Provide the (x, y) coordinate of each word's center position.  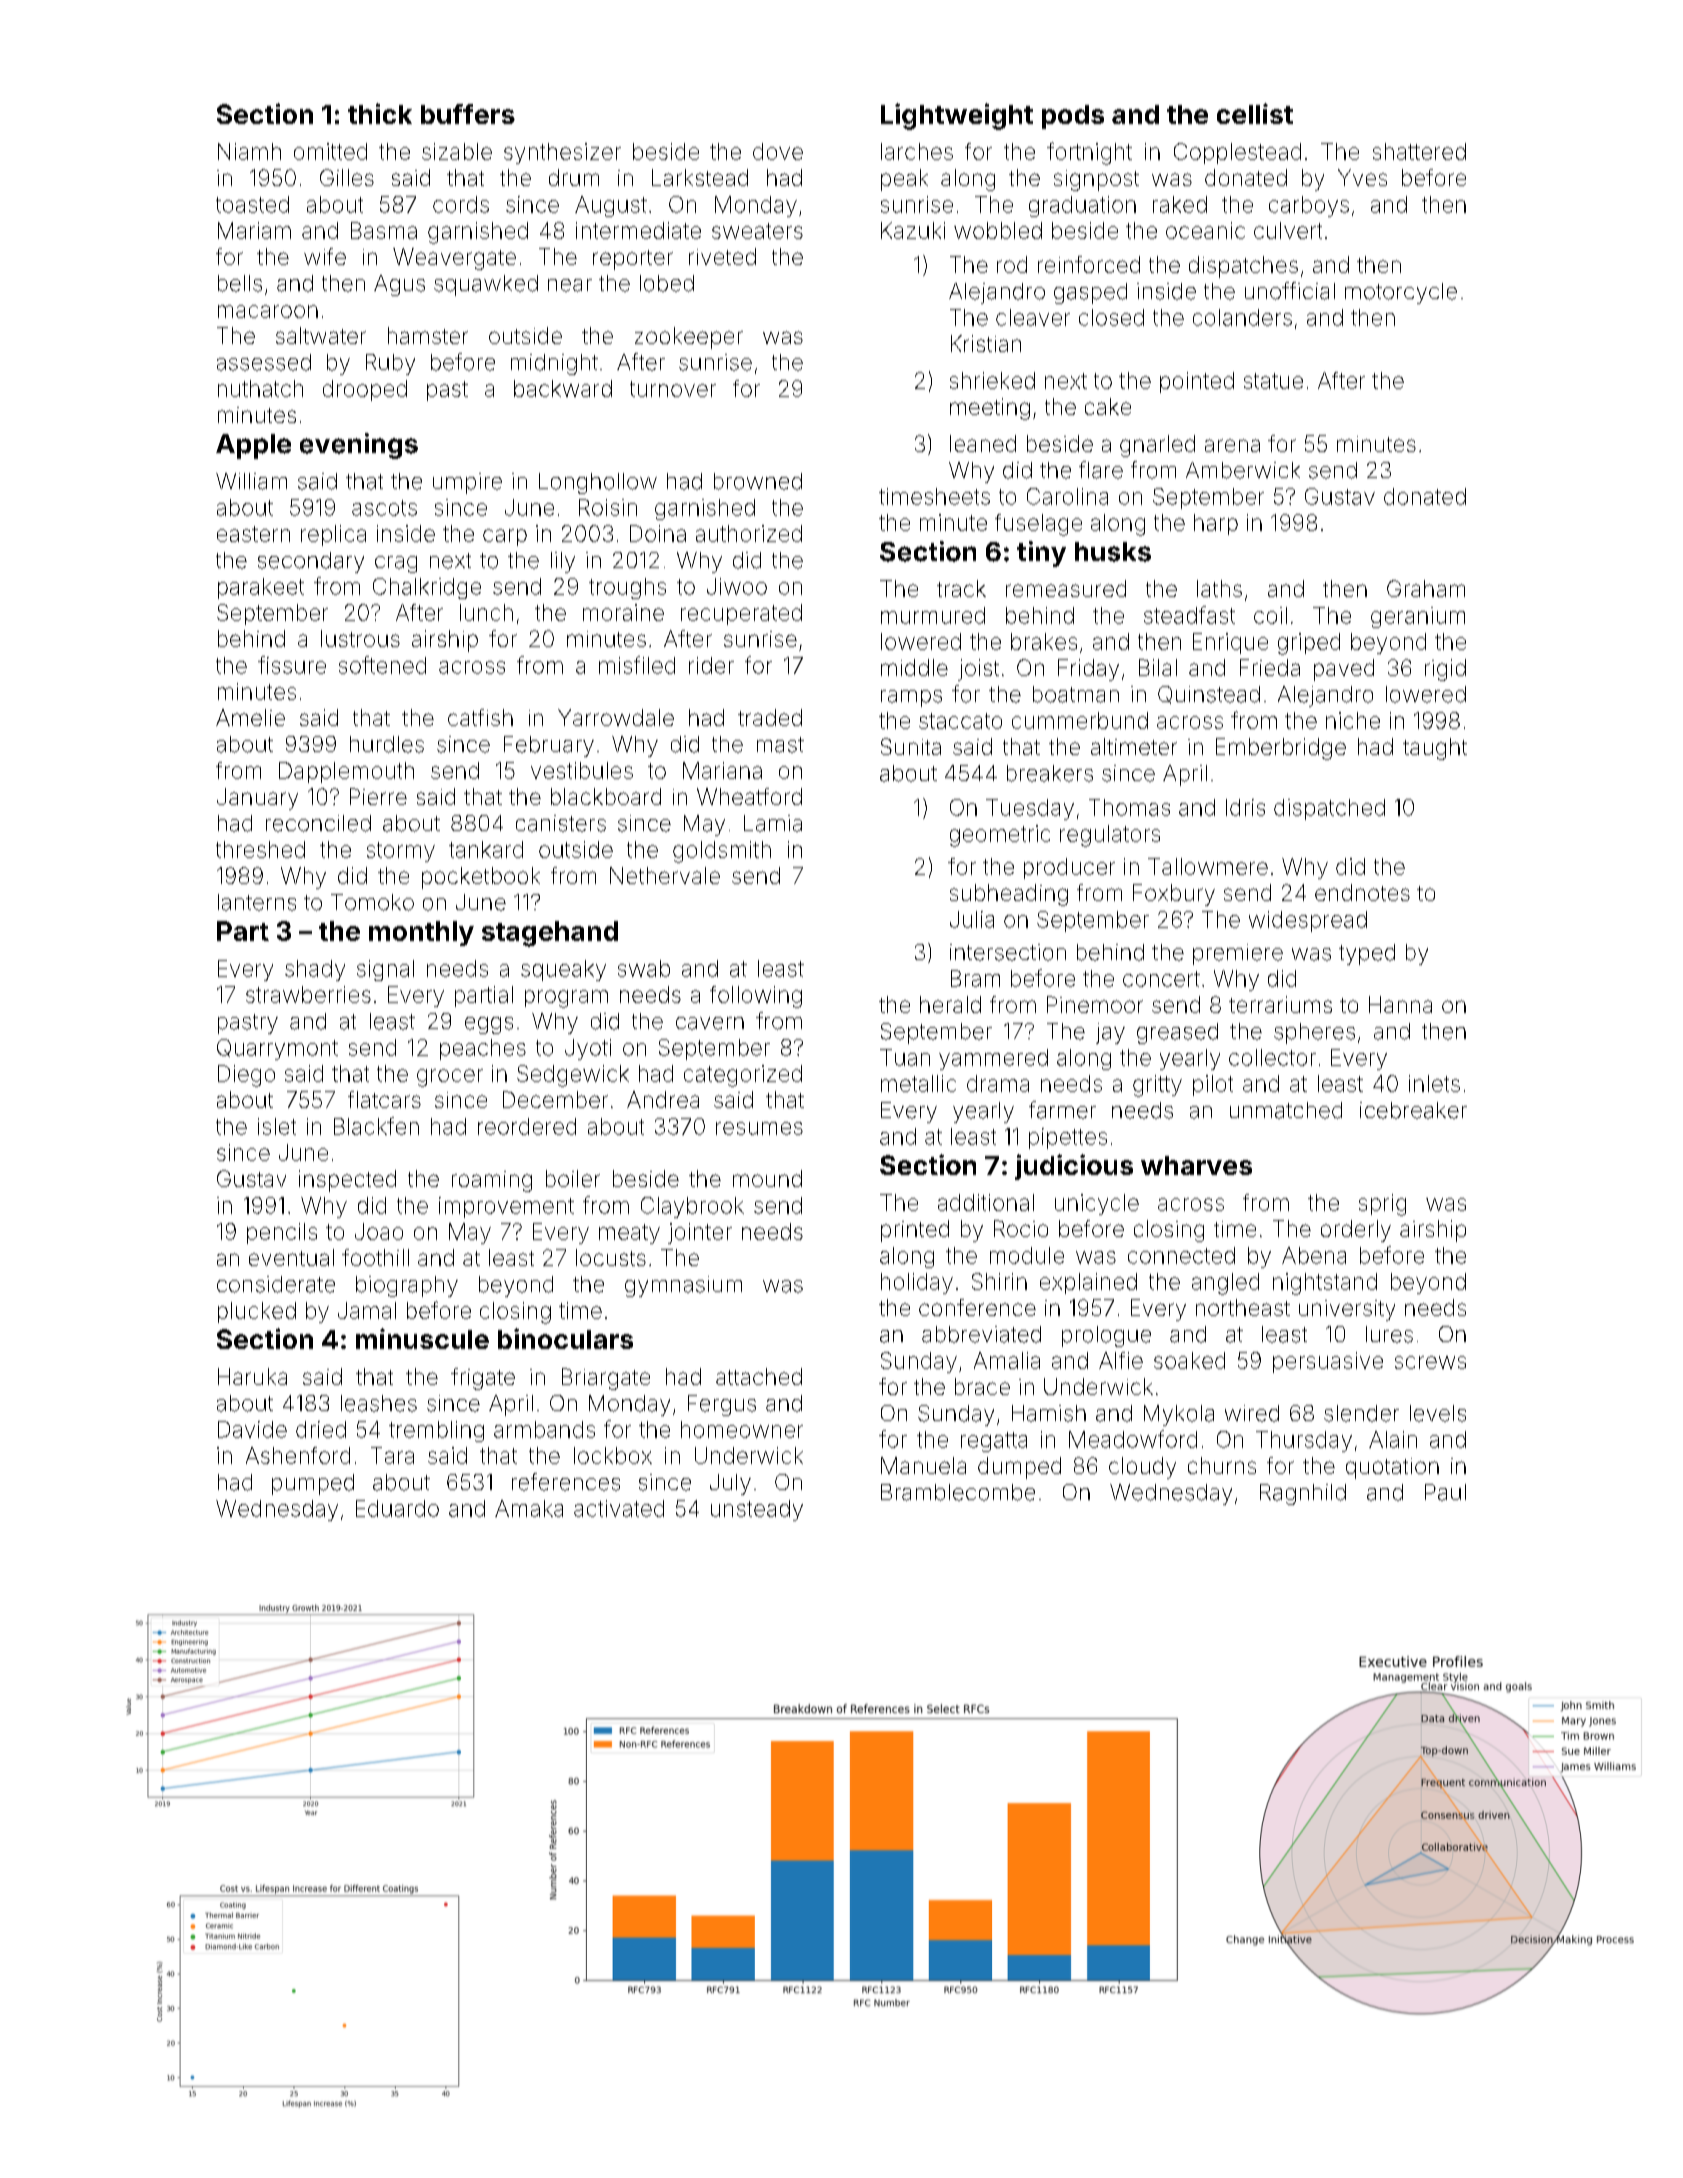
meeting (990, 409)
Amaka (529, 1508)
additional (986, 1202)
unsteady (757, 1510)
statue (1273, 381)
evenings (359, 446)
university (1347, 1310)
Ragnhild (1303, 1494)
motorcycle (1401, 293)
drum (574, 177)
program (566, 999)
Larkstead (700, 177)
